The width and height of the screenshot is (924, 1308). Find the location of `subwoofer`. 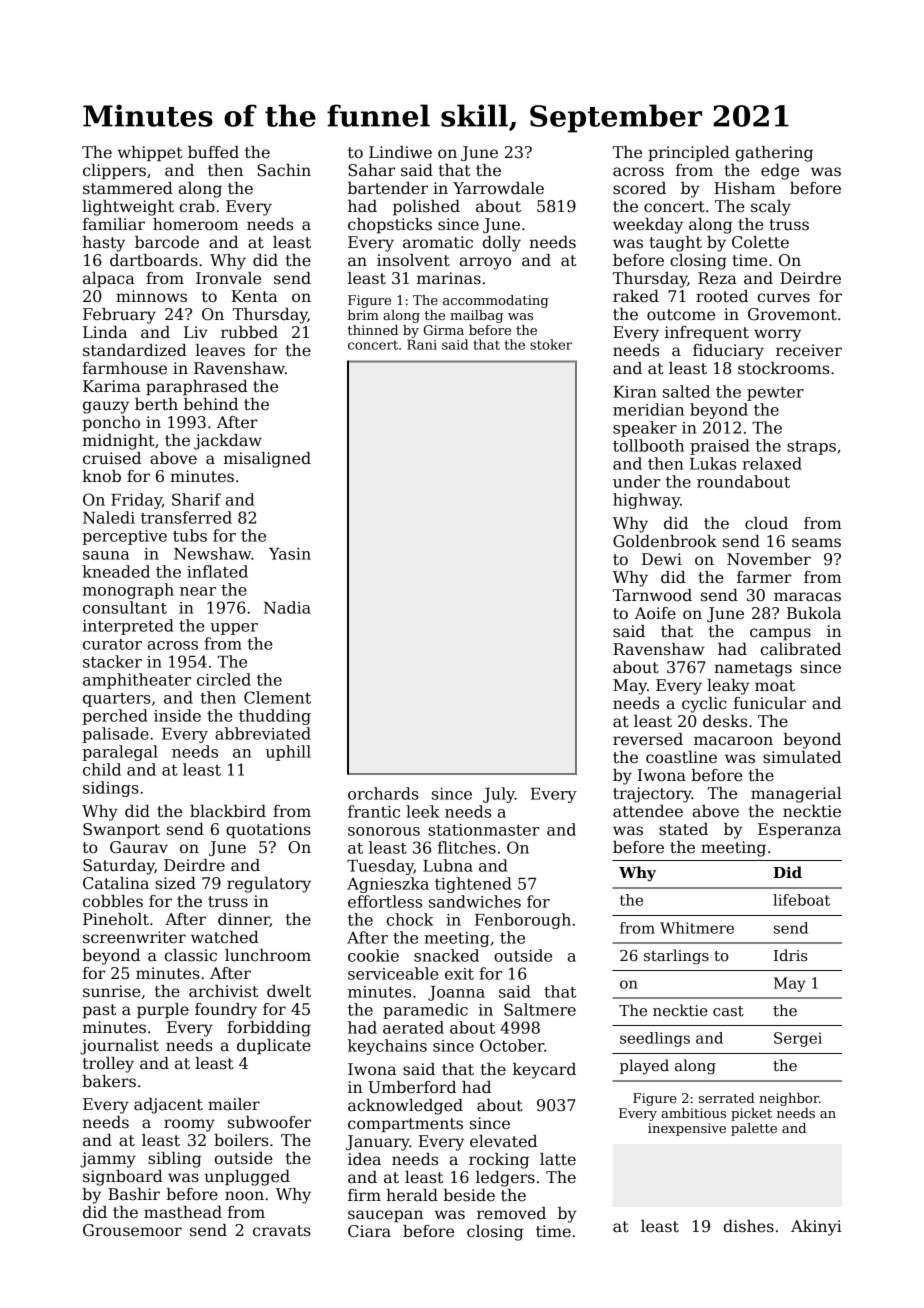

subwoofer is located at coordinates (269, 1122).
